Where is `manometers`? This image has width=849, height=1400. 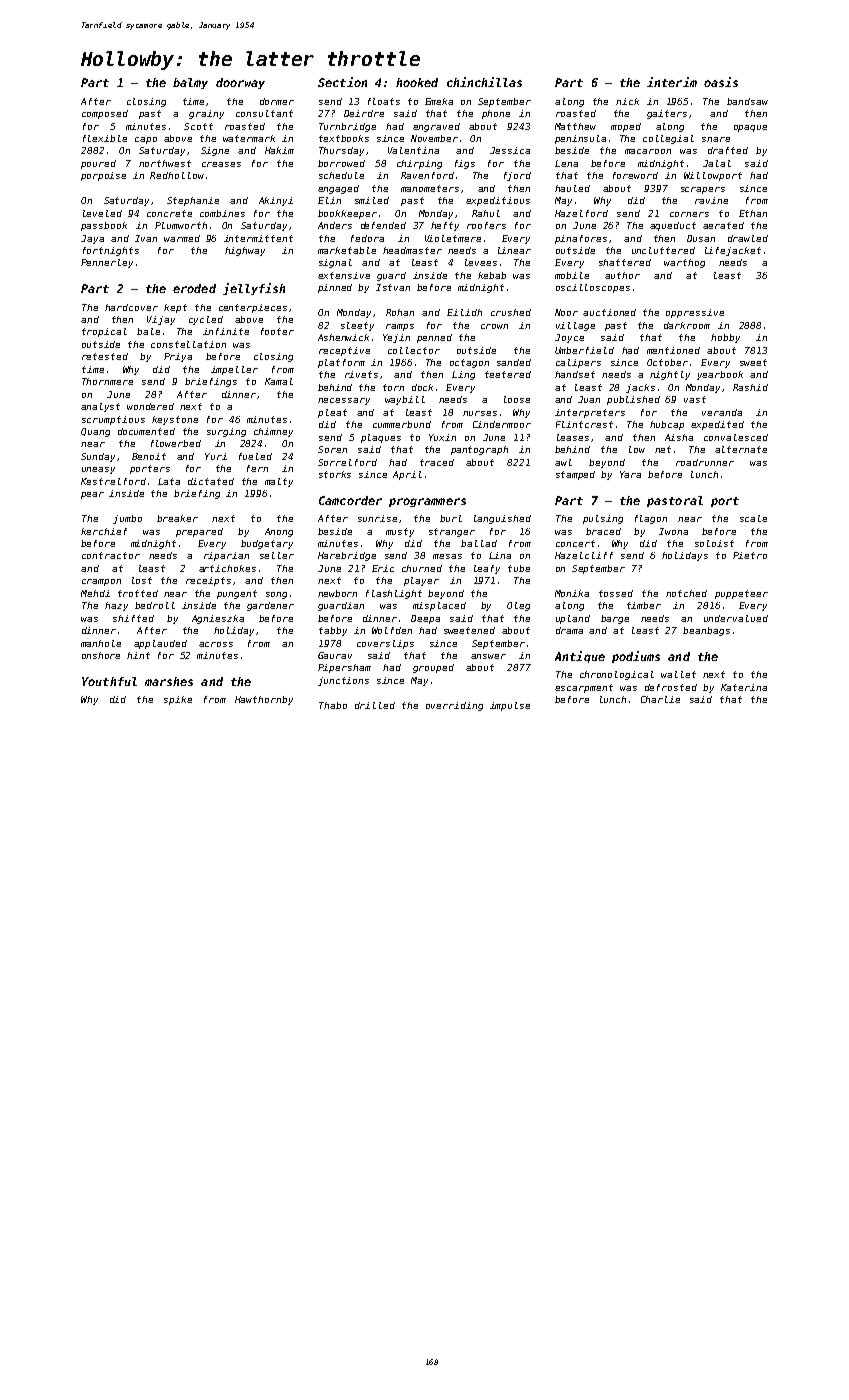 manometers is located at coordinates (430, 188).
